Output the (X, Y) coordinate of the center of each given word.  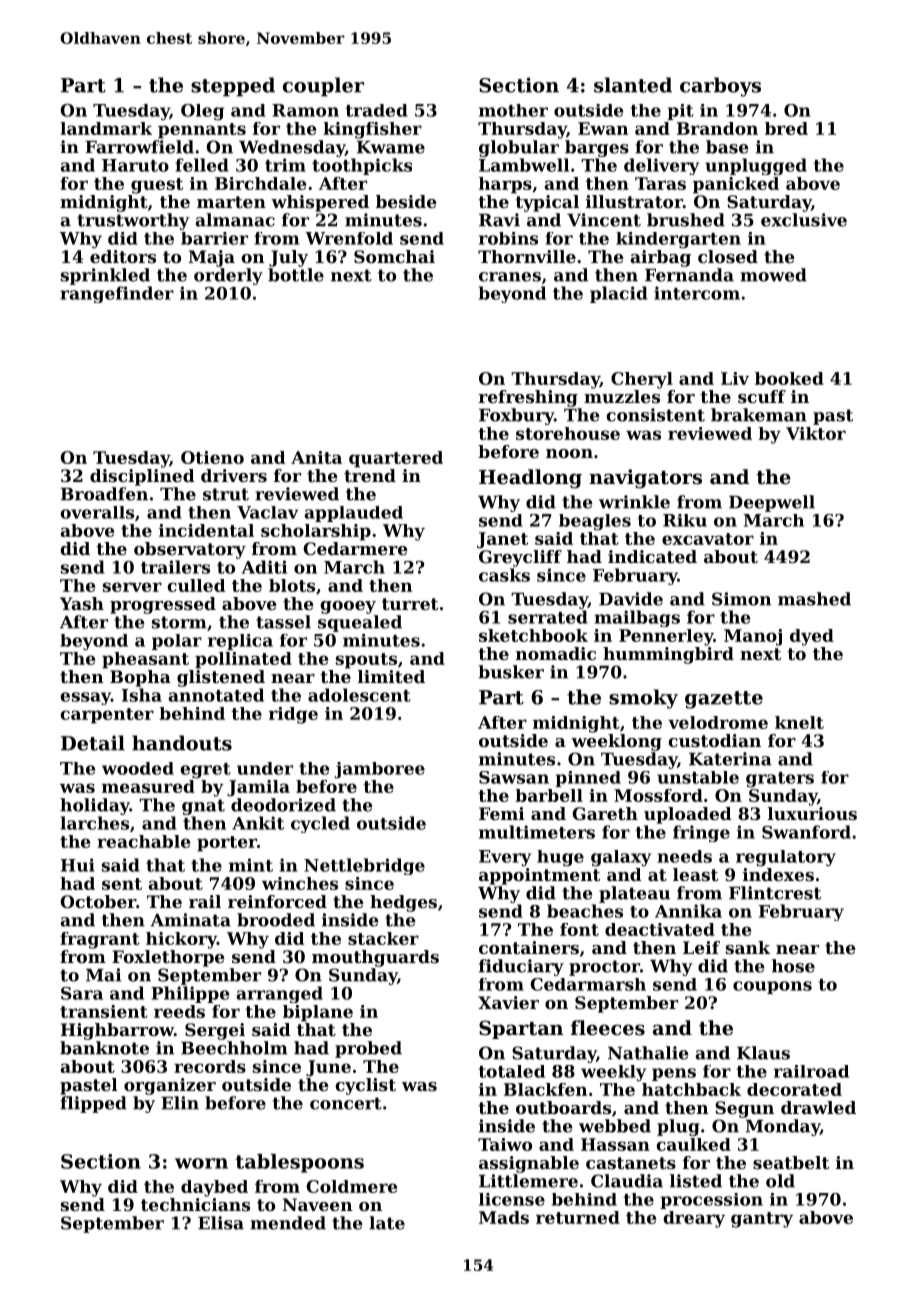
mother (513, 110)
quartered (396, 459)
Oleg (202, 112)
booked (789, 378)
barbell (549, 795)
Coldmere (351, 1186)
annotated (216, 695)
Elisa (221, 1223)
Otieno (212, 457)
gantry (762, 1220)
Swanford (806, 832)
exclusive (804, 220)
